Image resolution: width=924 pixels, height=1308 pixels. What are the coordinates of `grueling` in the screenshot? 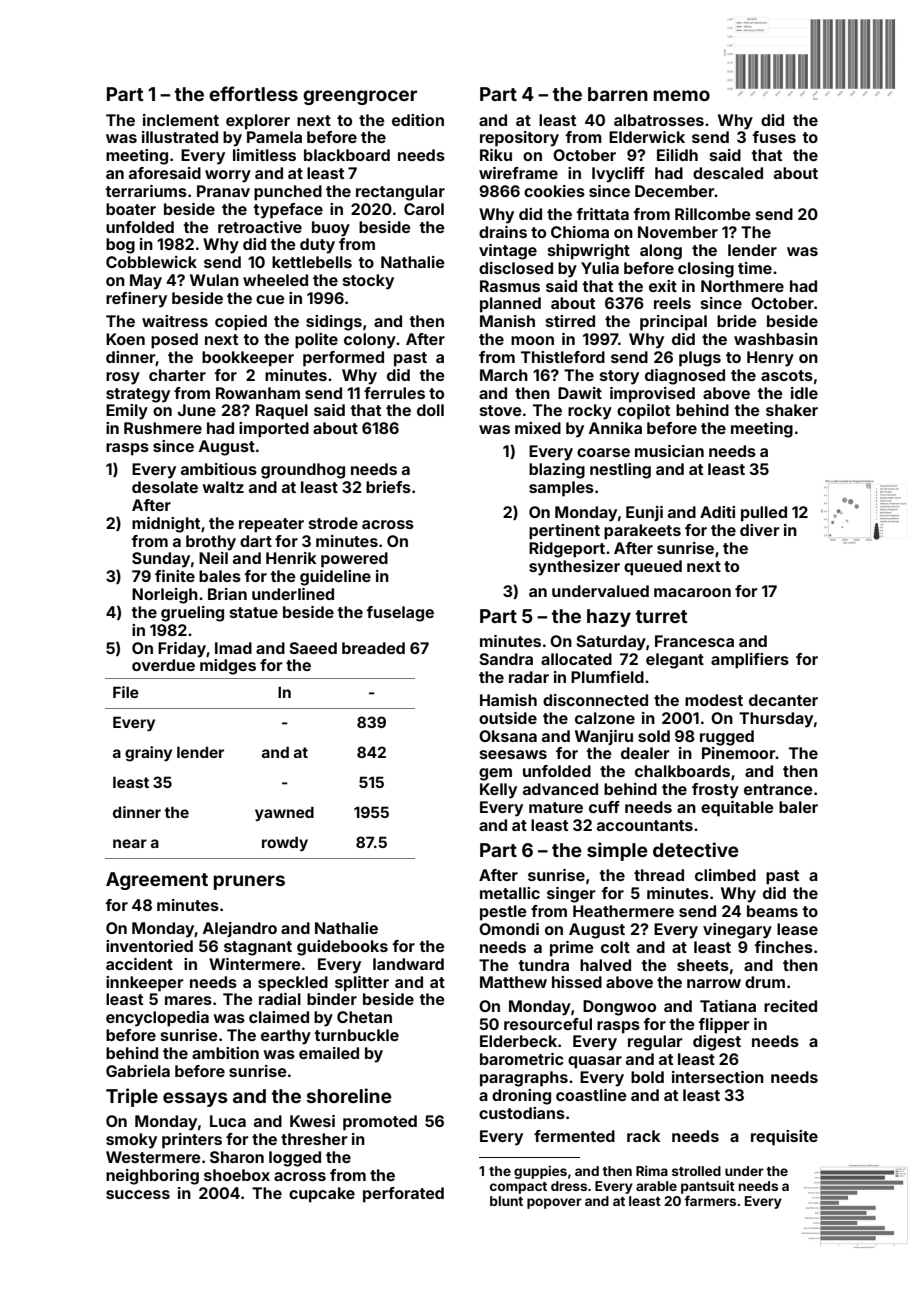 It's located at (192, 614).
